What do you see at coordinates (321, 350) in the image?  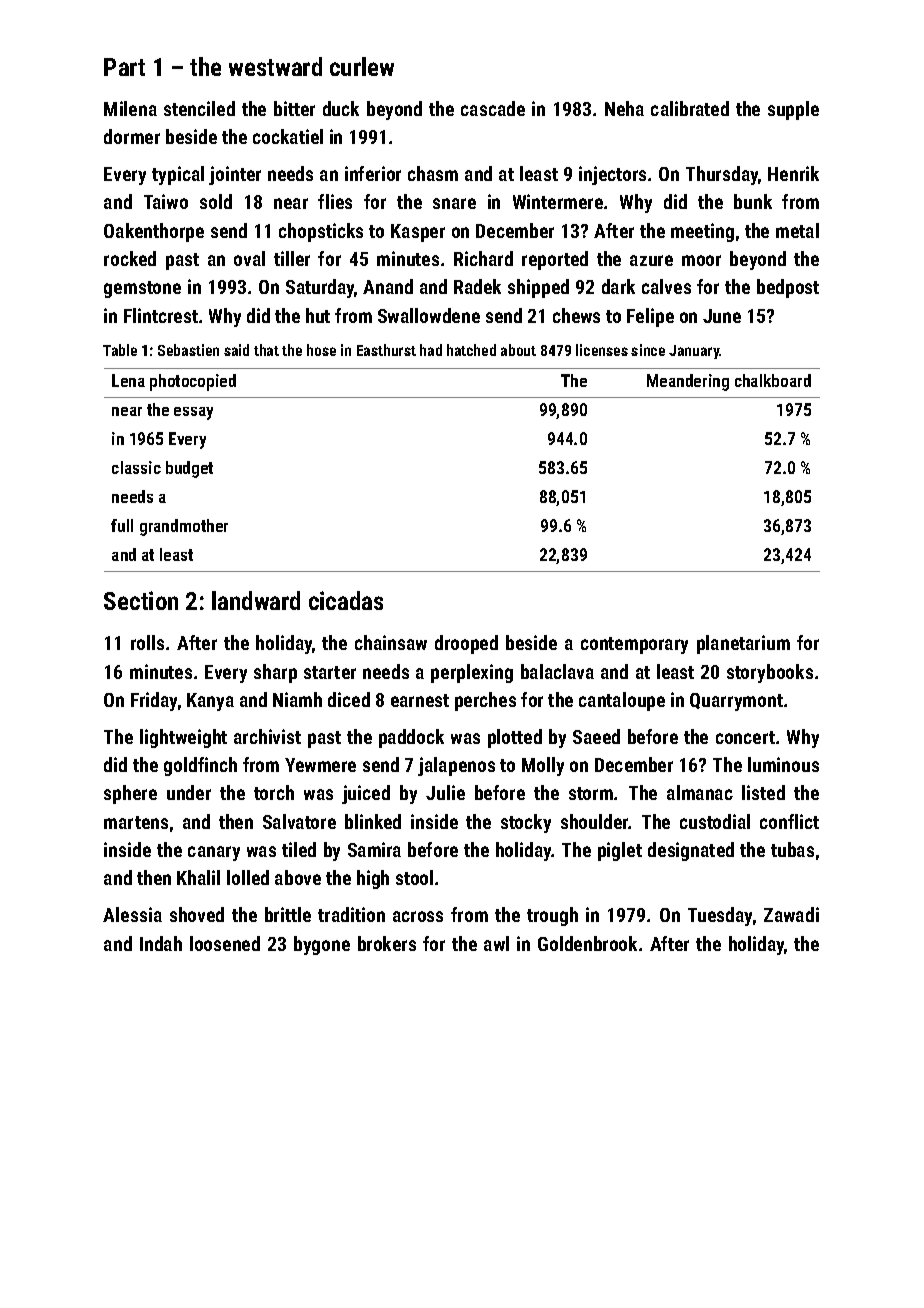 I see `hose` at bounding box center [321, 350].
